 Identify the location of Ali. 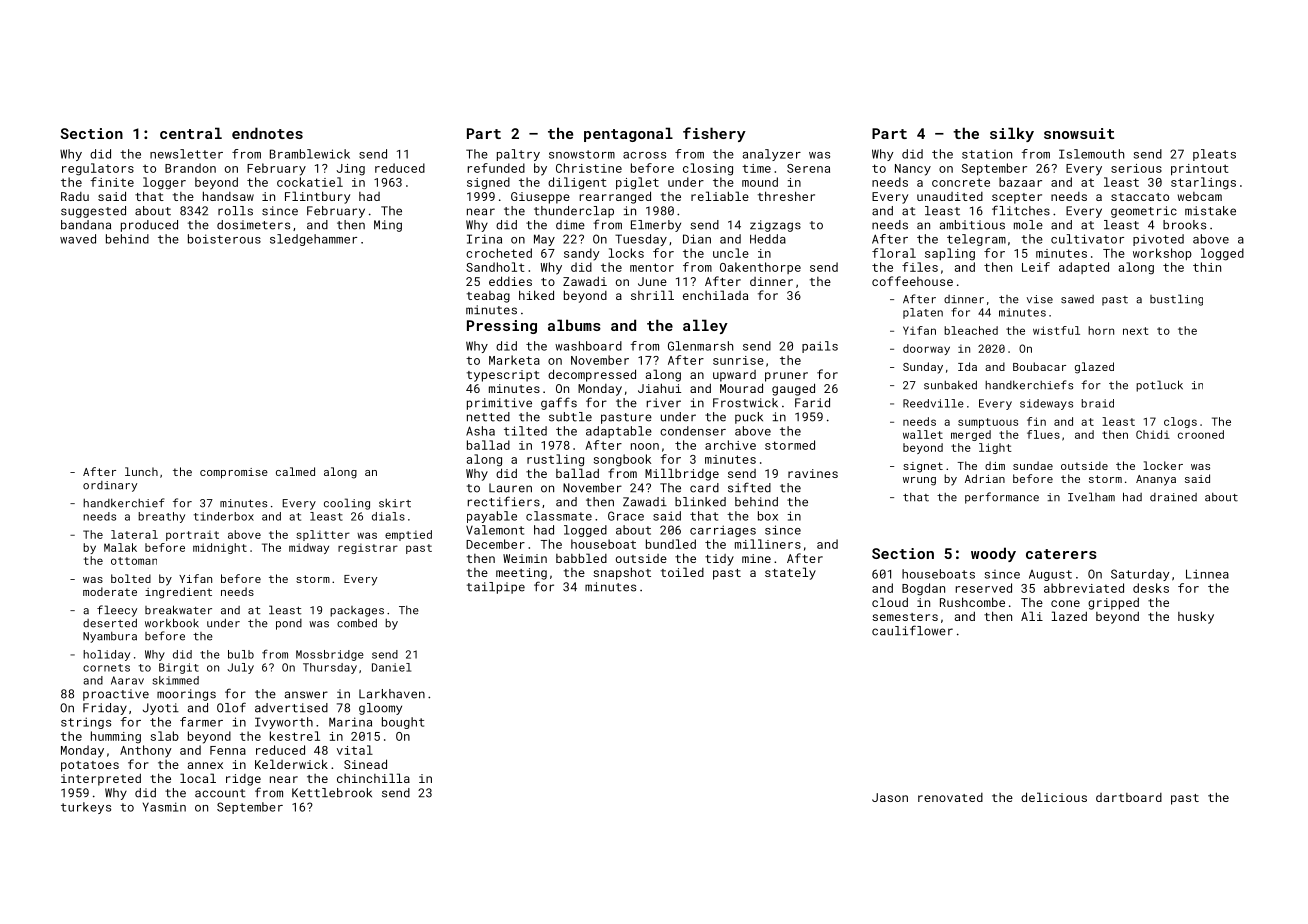
(1032, 616).
